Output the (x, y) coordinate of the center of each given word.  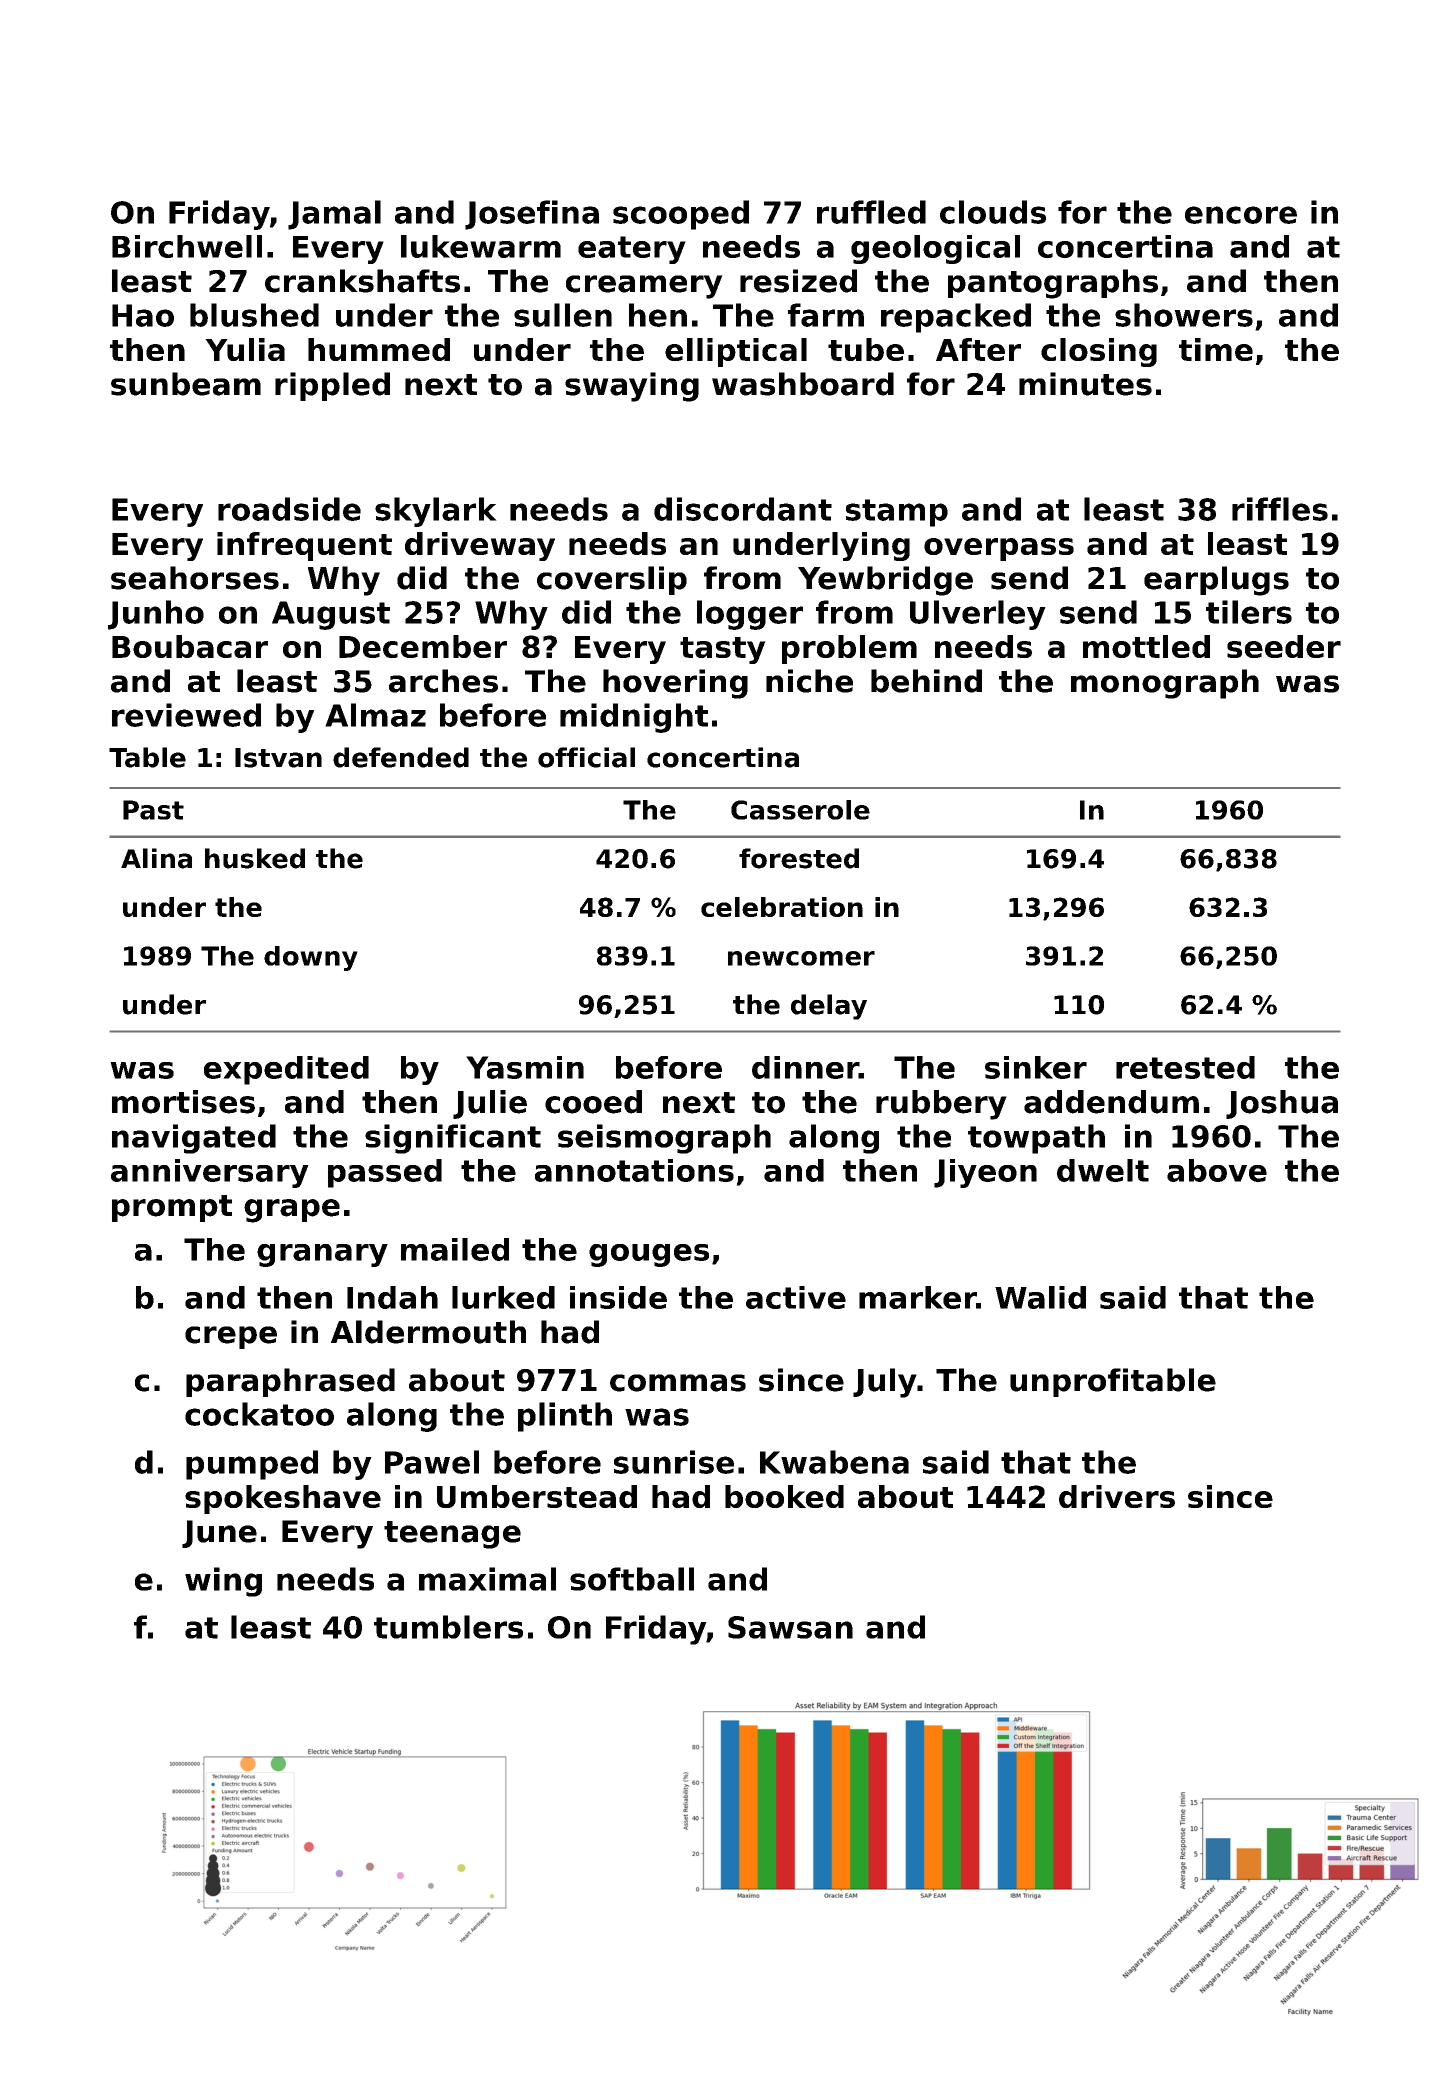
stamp (897, 513)
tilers (1249, 612)
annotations (634, 1170)
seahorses (195, 578)
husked (255, 858)
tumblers (448, 1627)
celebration (782, 907)
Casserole (800, 810)
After (978, 349)
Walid (1040, 1297)
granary (322, 1255)
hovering (675, 684)
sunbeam (186, 384)
